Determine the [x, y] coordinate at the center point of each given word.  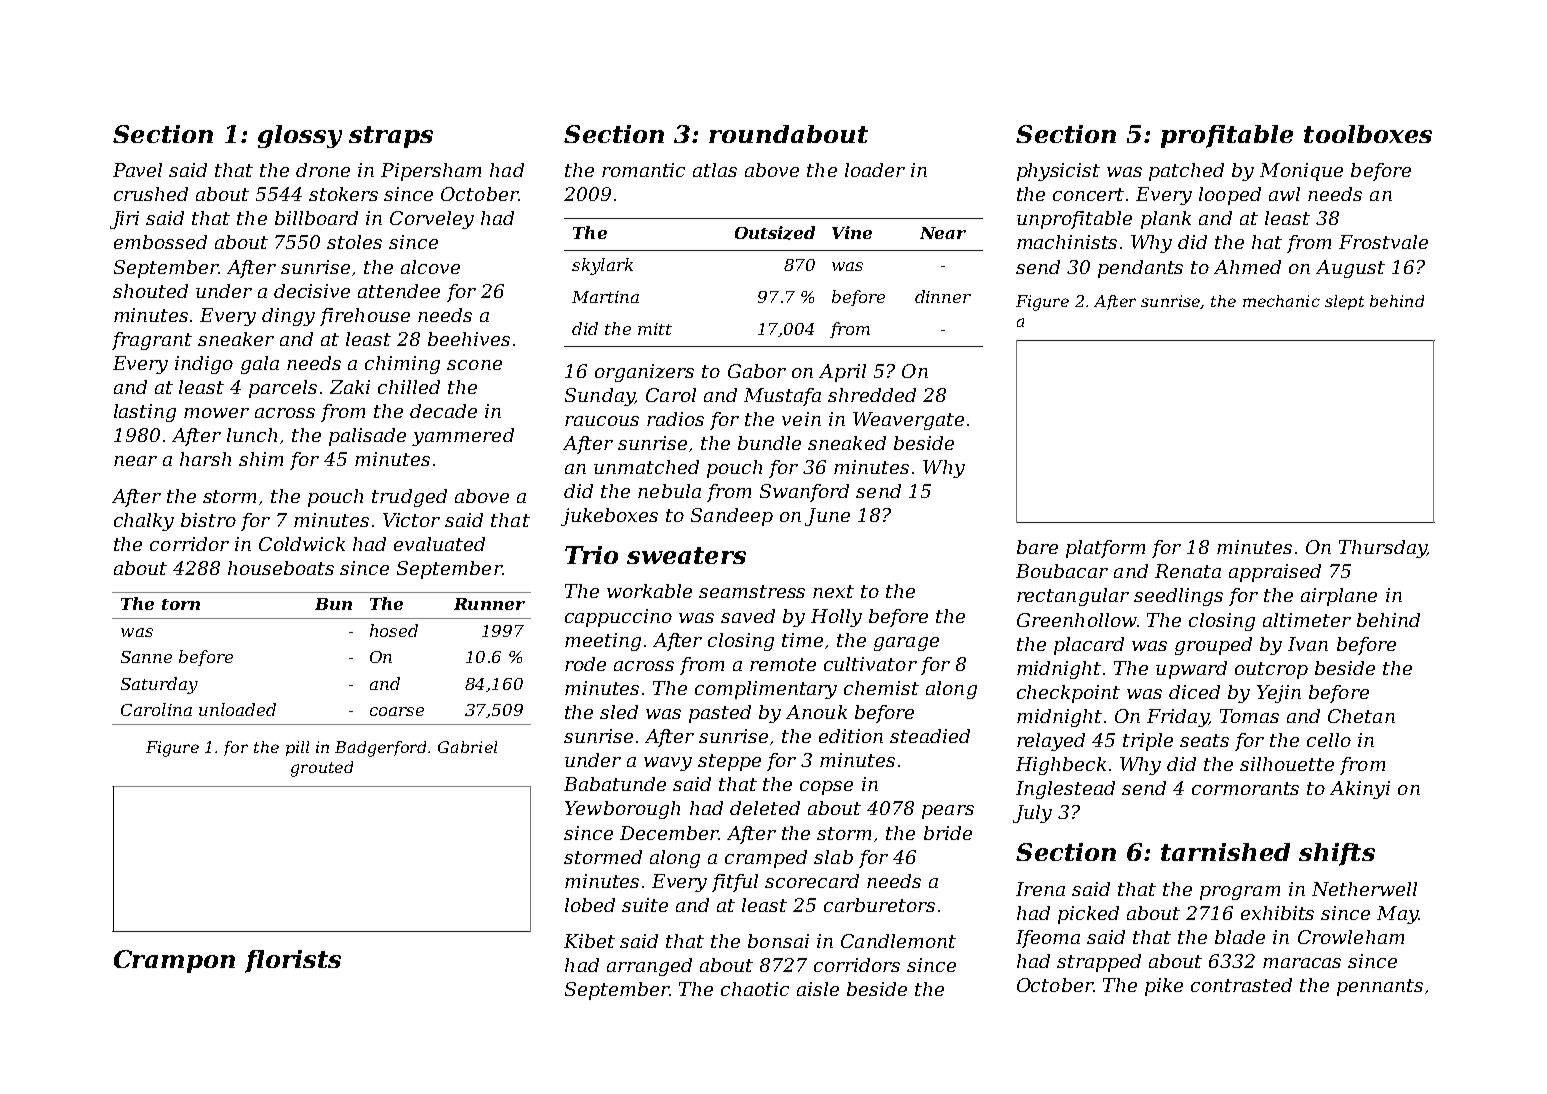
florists [293, 961]
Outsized [775, 233]
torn [181, 604]
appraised [1275, 573]
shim [261, 459]
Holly [836, 618]
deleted [765, 808]
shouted [150, 291]
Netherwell [1364, 889]
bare [1037, 547]
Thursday [1383, 549]
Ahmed [1247, 267]
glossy [300, 136]
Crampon [174, 961]
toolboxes [1368, 134]
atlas [715, 170]
